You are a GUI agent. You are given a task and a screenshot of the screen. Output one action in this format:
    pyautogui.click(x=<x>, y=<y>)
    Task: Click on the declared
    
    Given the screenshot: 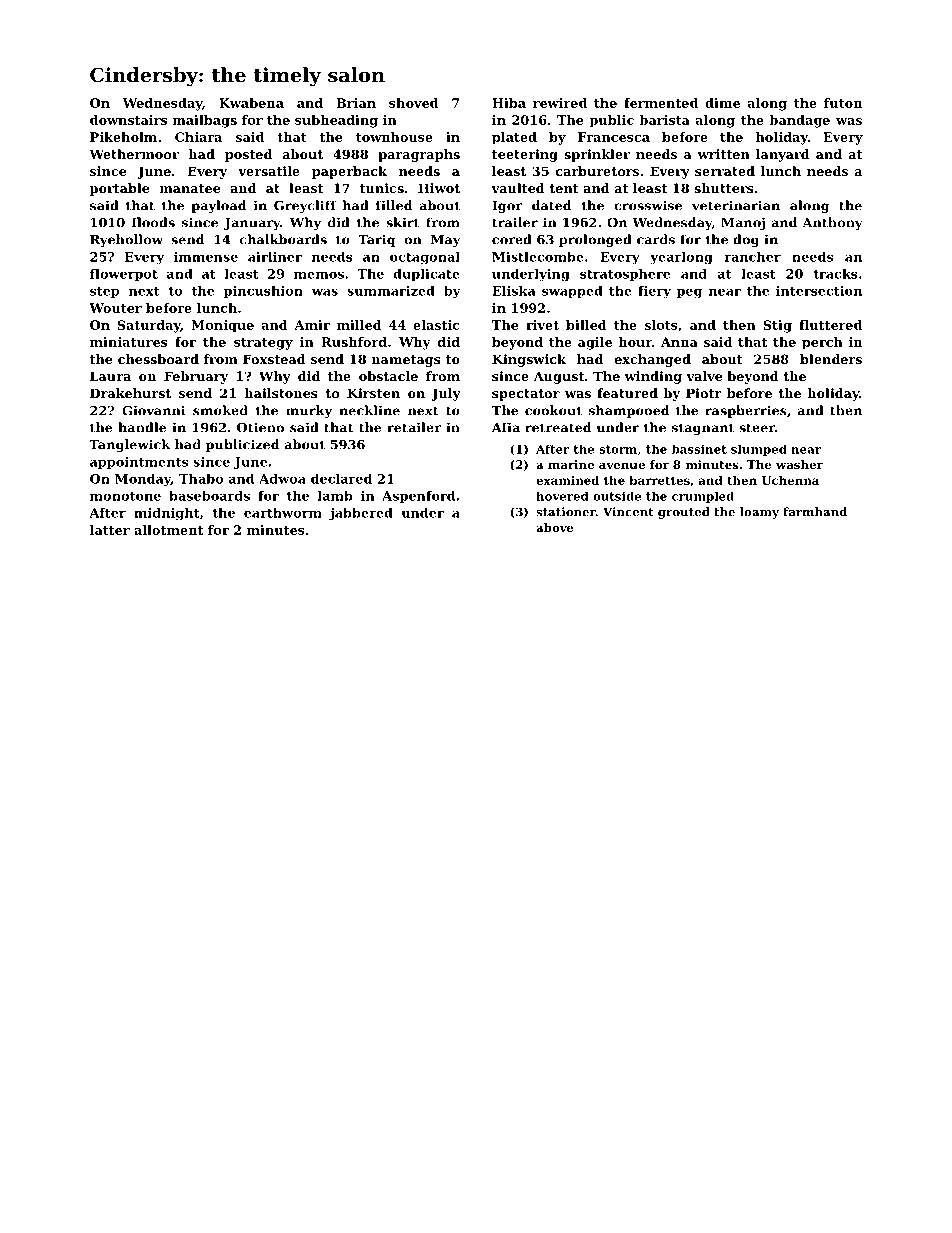 What is the action you would take?
    pyautogui.click(x=341, y=478)
